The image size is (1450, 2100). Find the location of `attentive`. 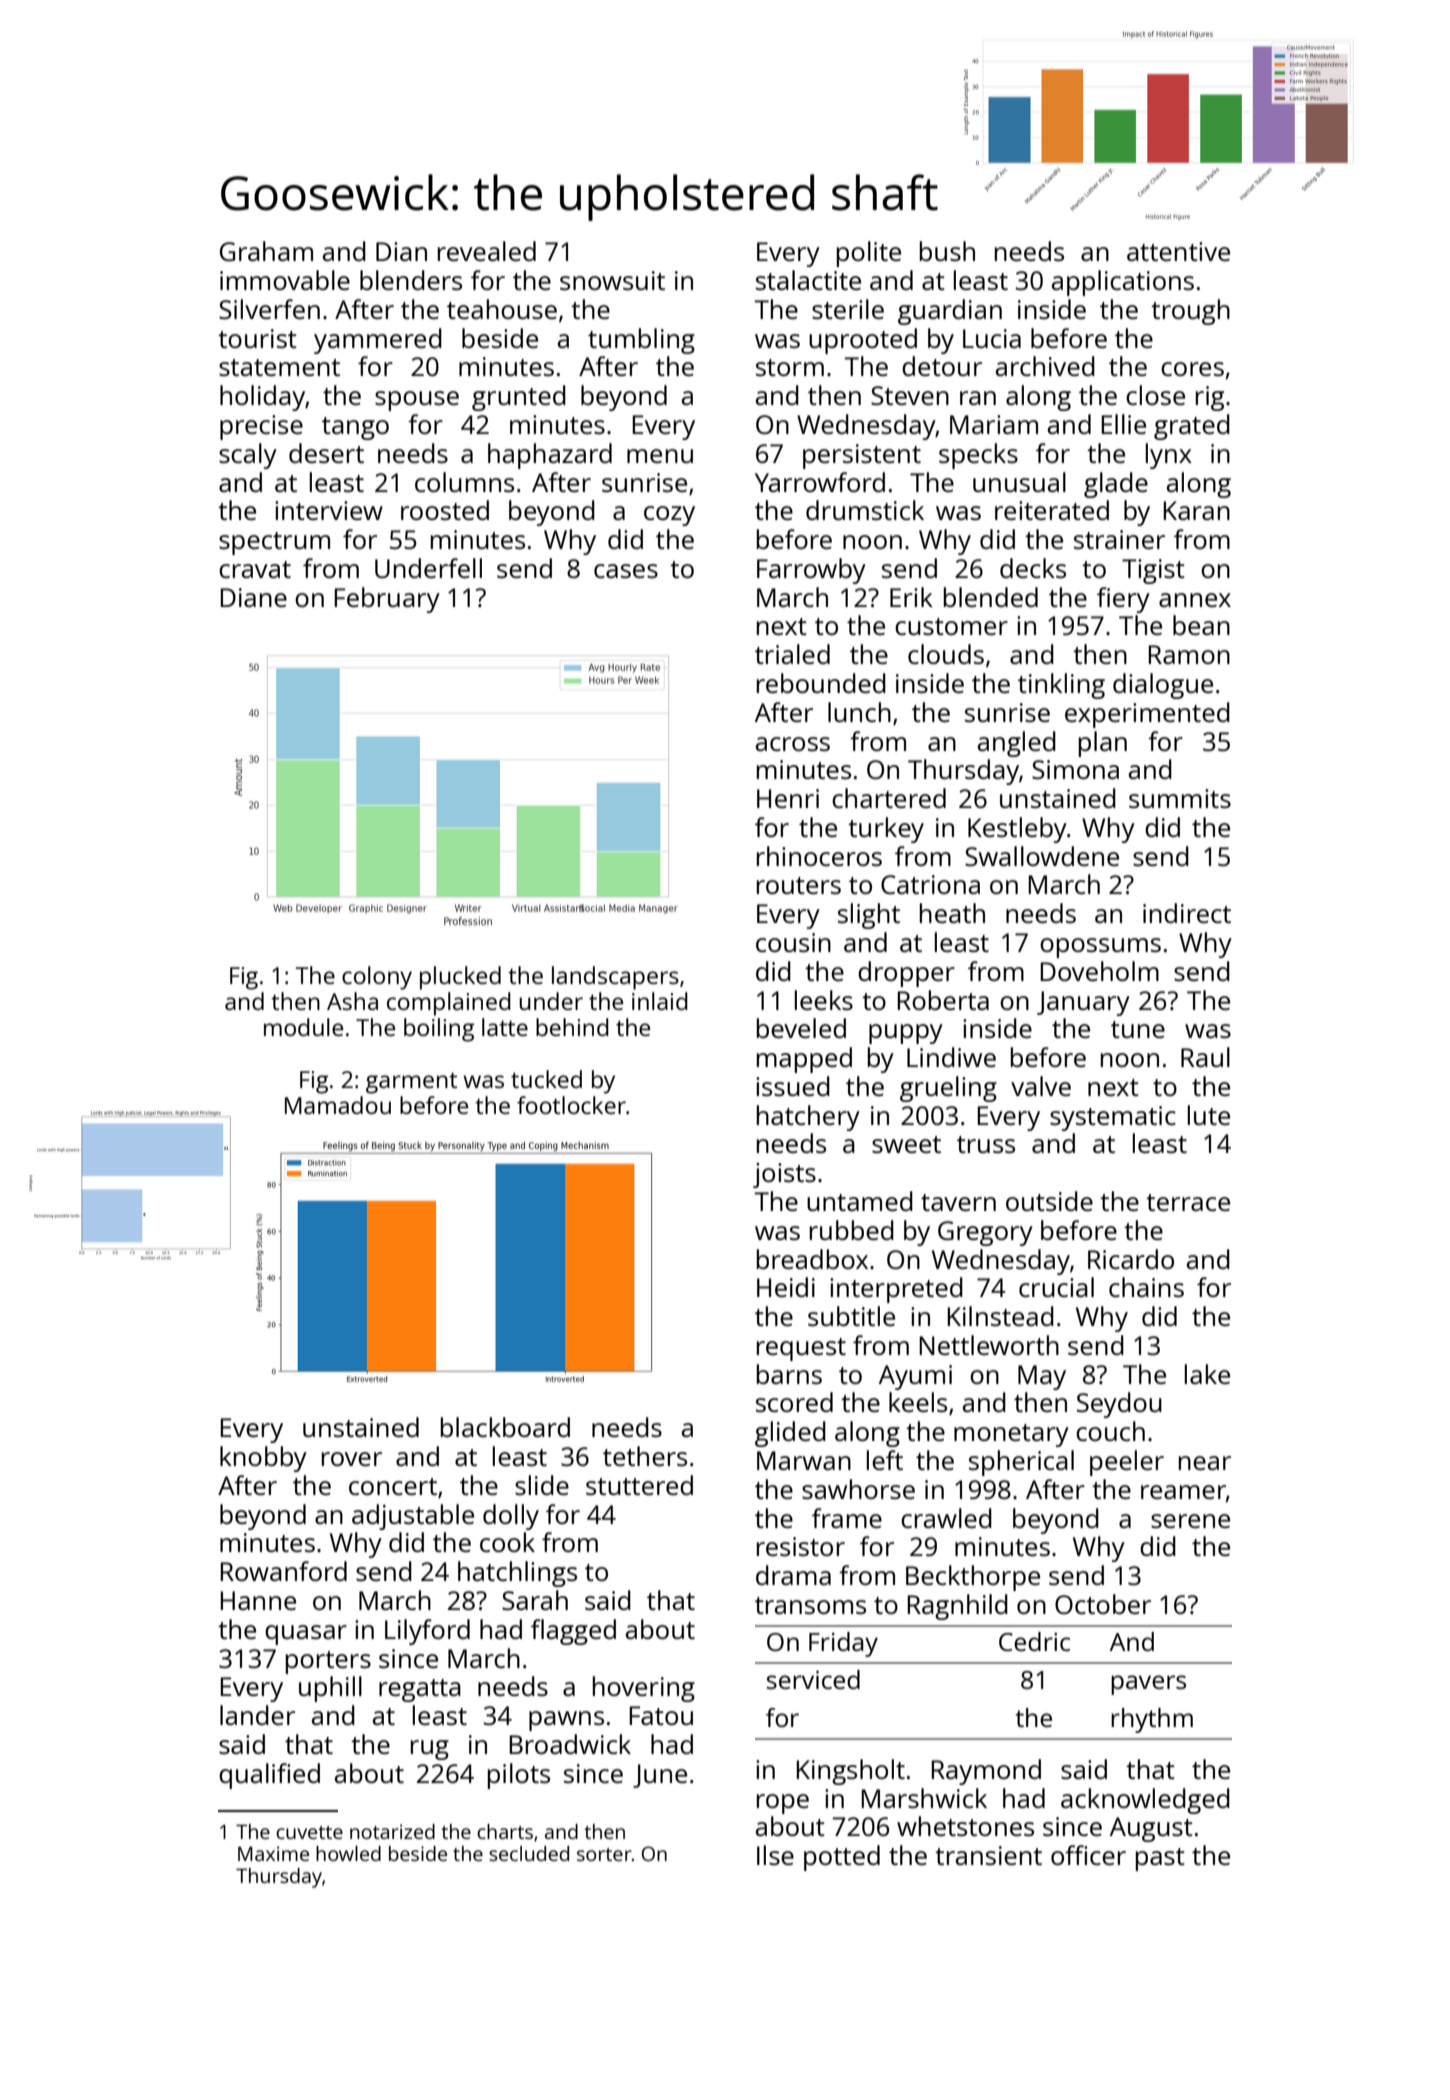

attentive is located at coordinates (1178, 251).
